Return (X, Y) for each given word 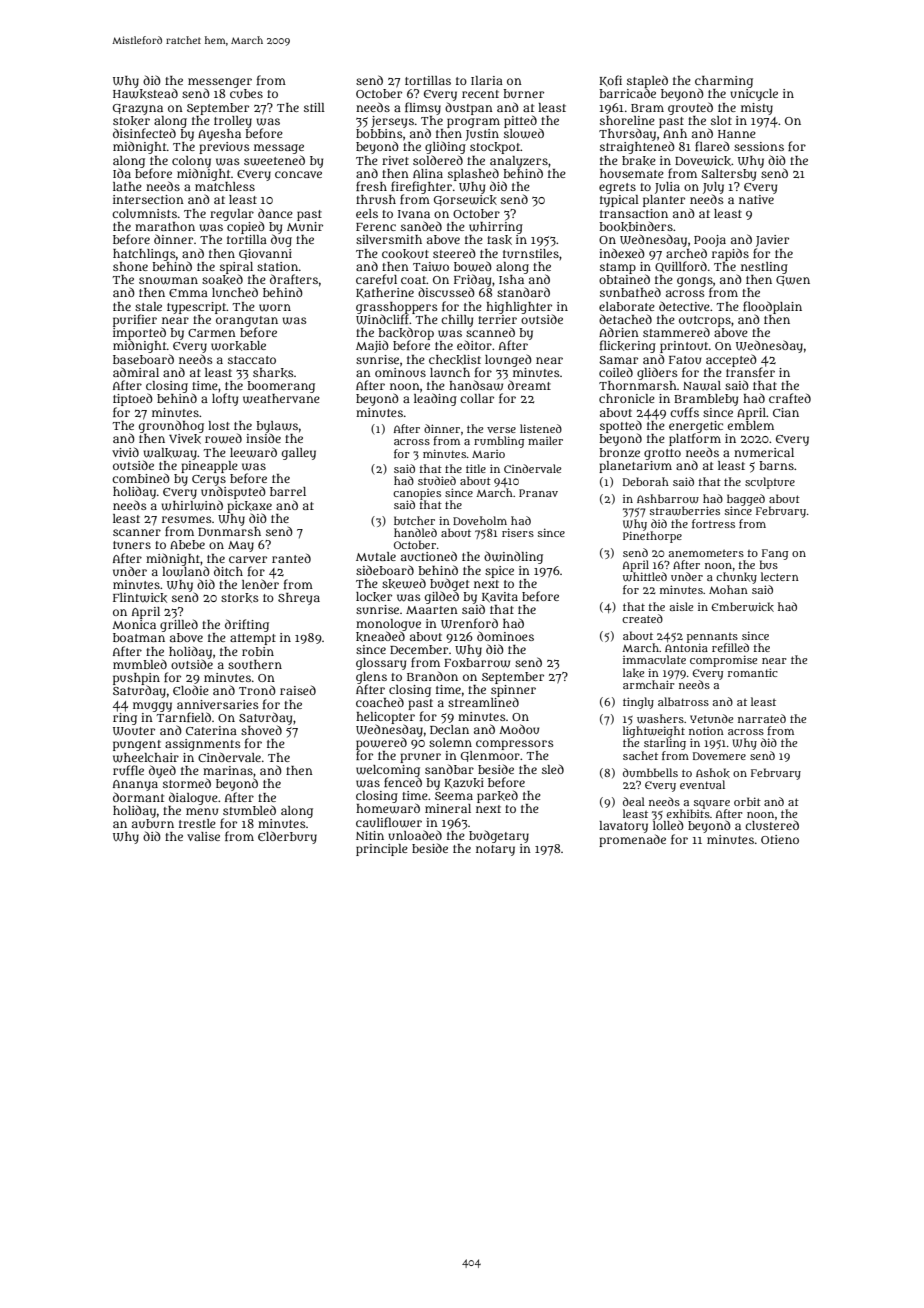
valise (203, 836)
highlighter (519, 308)
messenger (220, 83)
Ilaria (487, 80)
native (756, 199)
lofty (225, 399)
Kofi (610, 80)
